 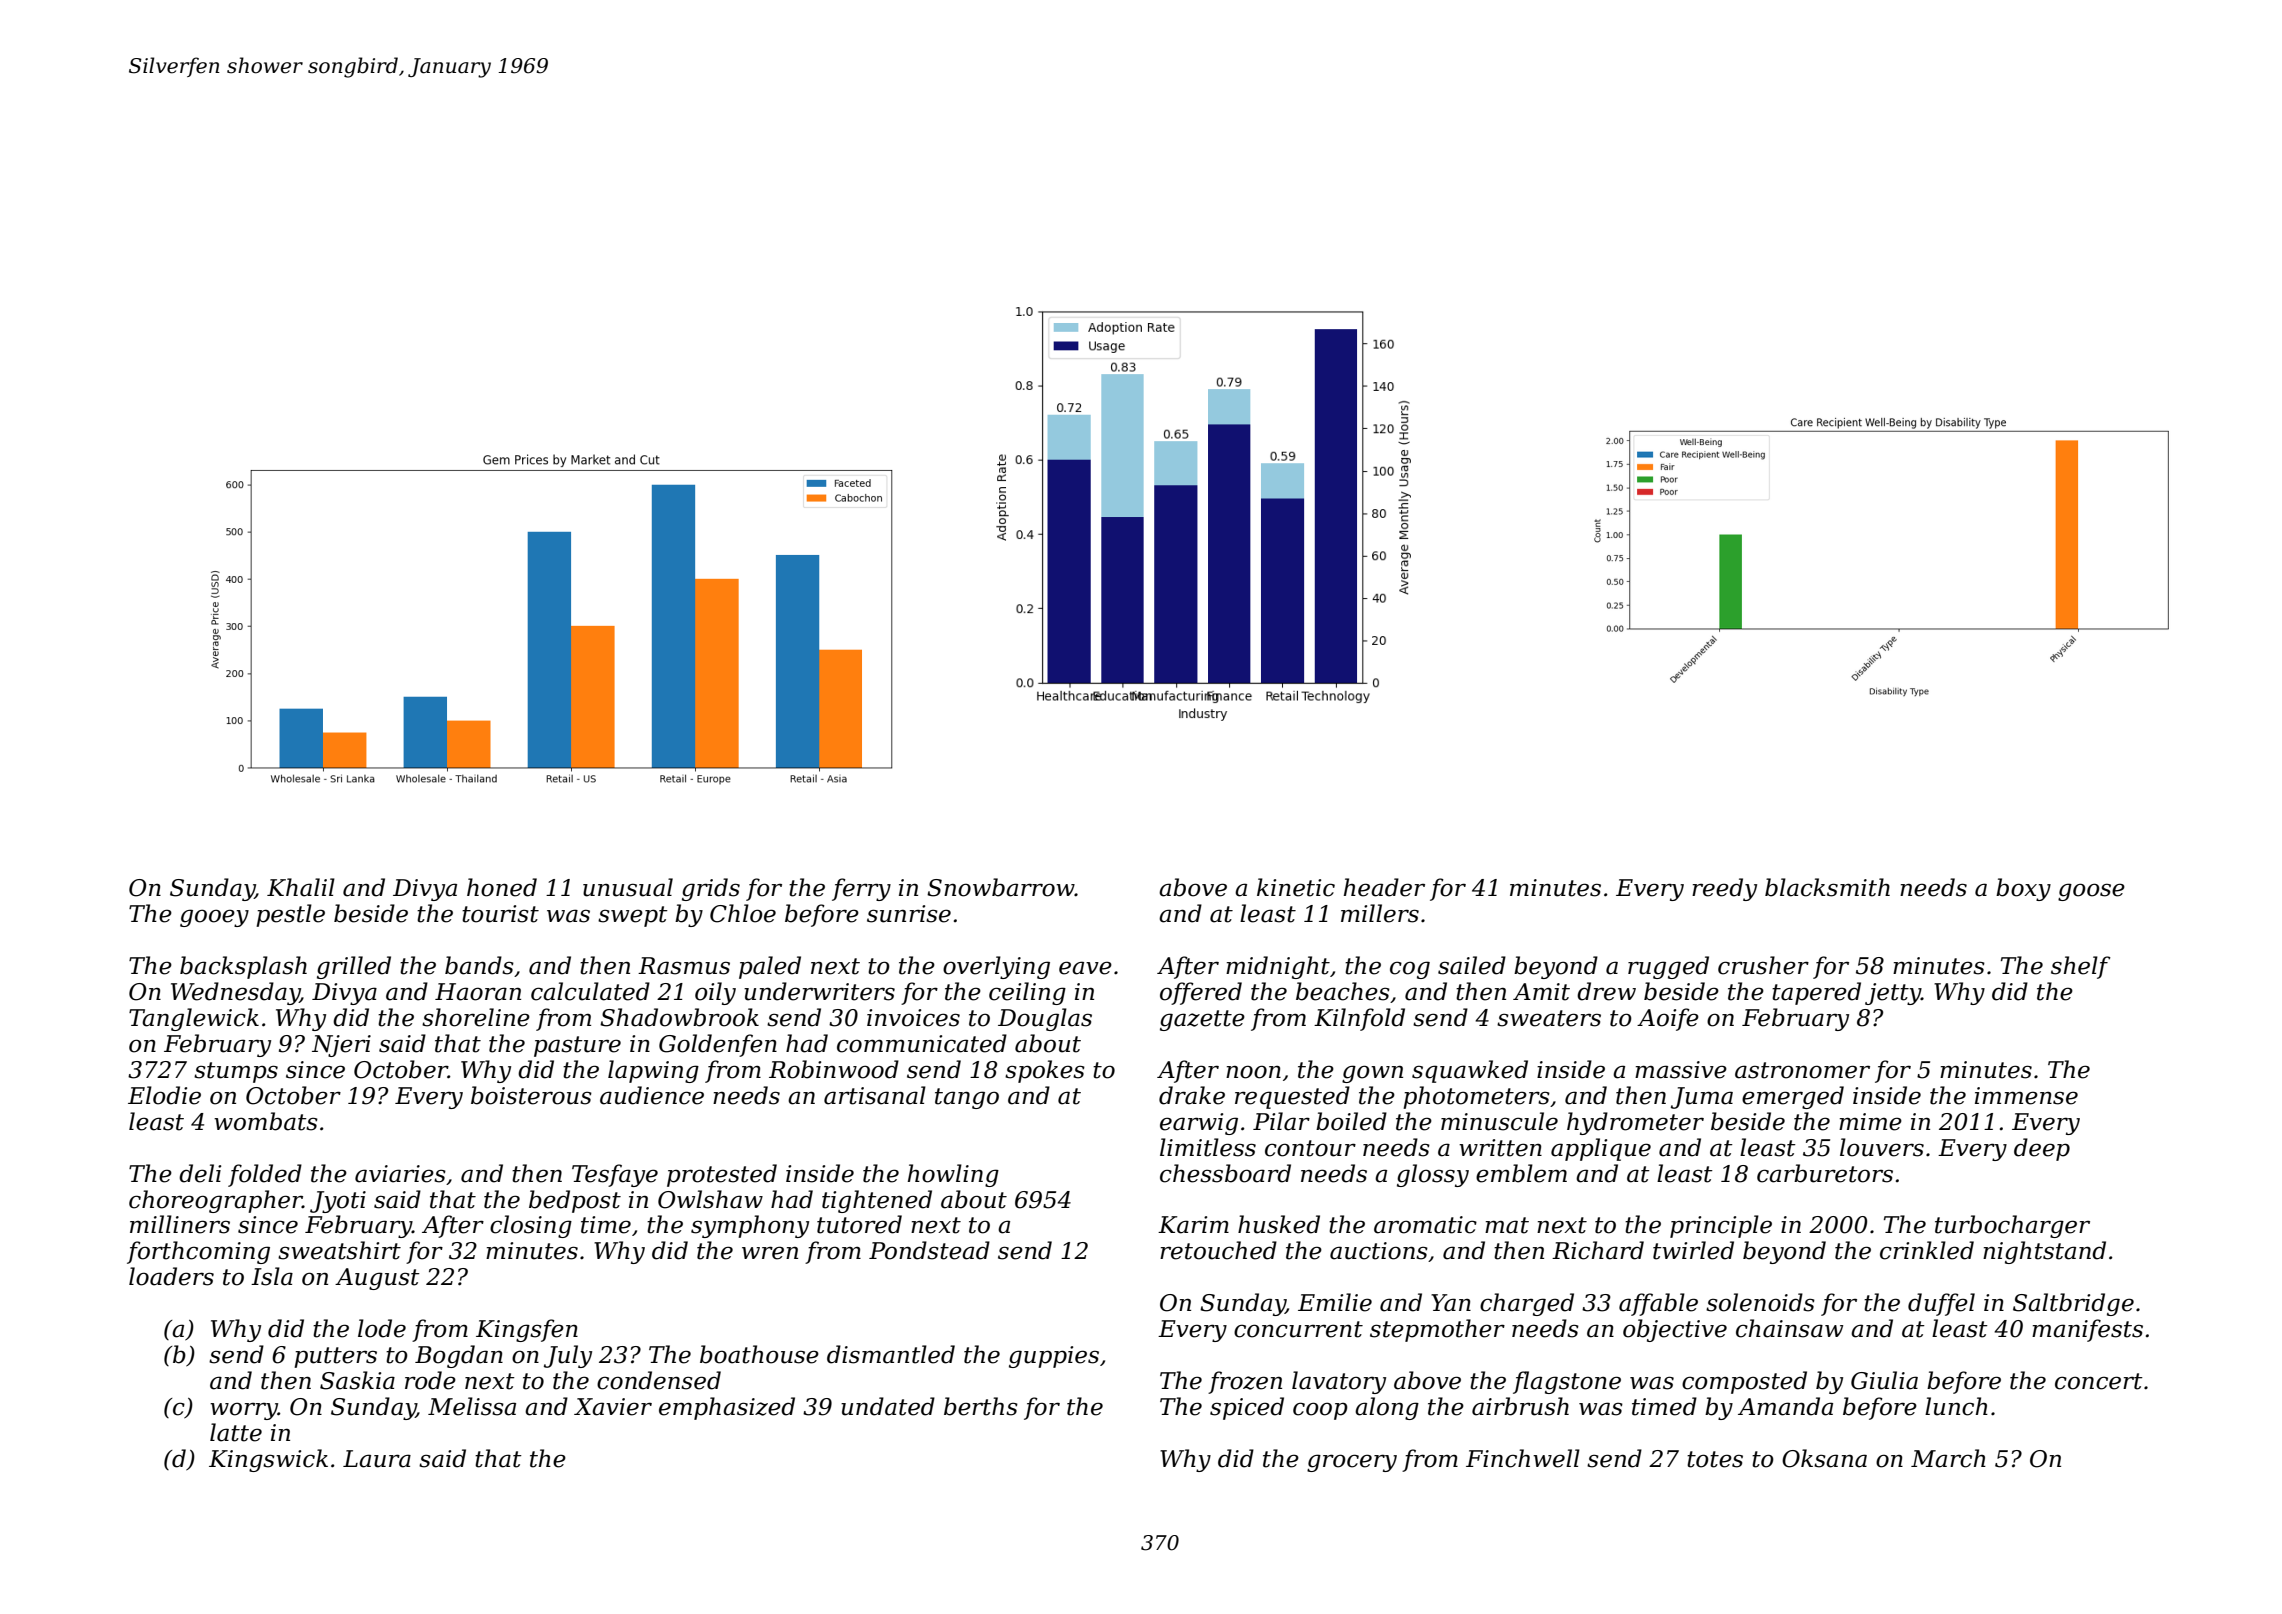 I want to click on deli, so click(x=200, y=1173).
